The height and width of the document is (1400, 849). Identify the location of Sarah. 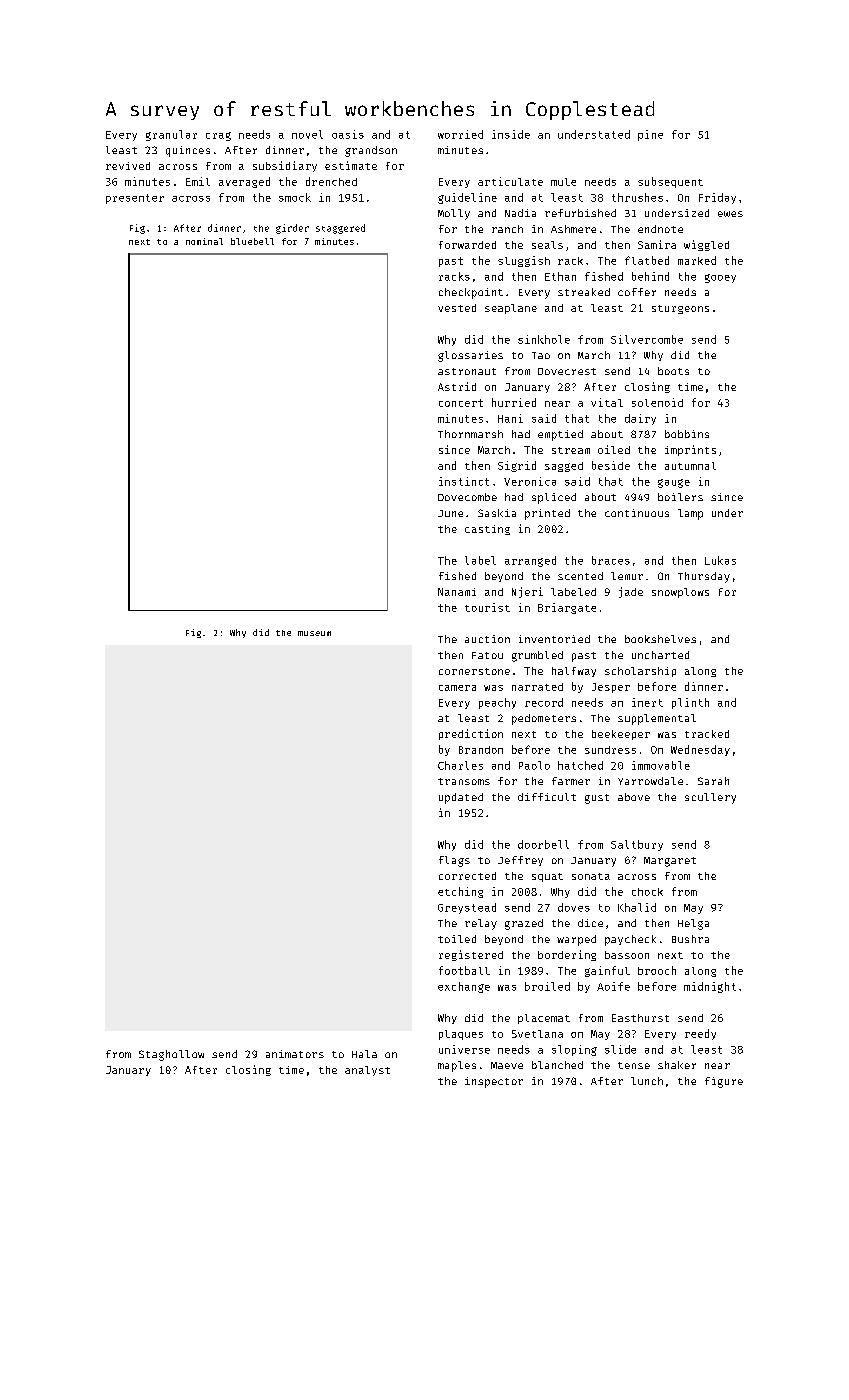
(713, 781).
